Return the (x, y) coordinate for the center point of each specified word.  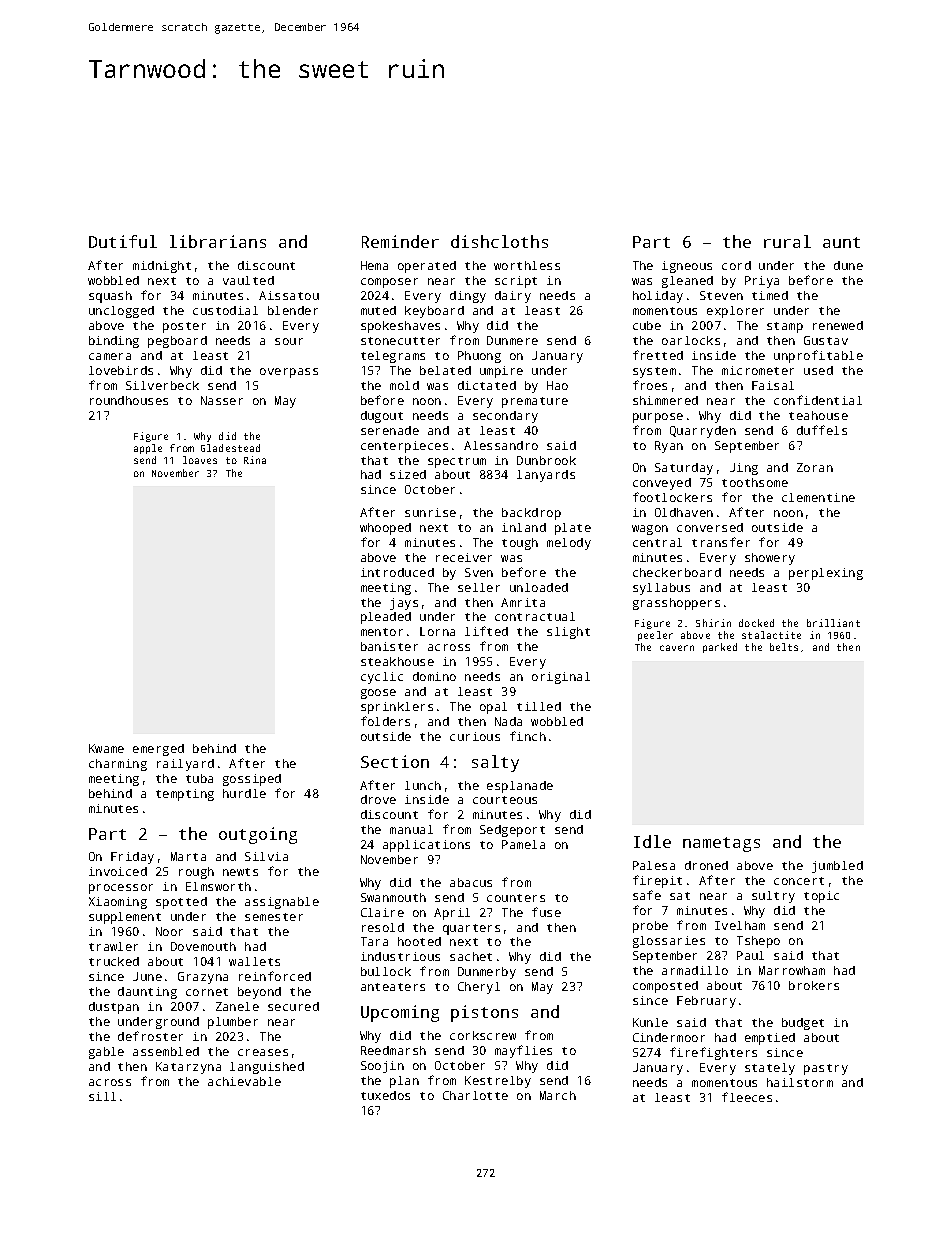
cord (736, 265)
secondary (505, 417)
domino (434, 676)
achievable (244, 1081)
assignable (282, 903)
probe (650, 927)
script (516, 282)
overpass (289, 373)
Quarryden (703, 432)
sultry (773, 897)
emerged (158, 750)
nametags (721, 844)
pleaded (386, 618)
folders (385, 721)
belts (784, 647)
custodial (225, 310)
